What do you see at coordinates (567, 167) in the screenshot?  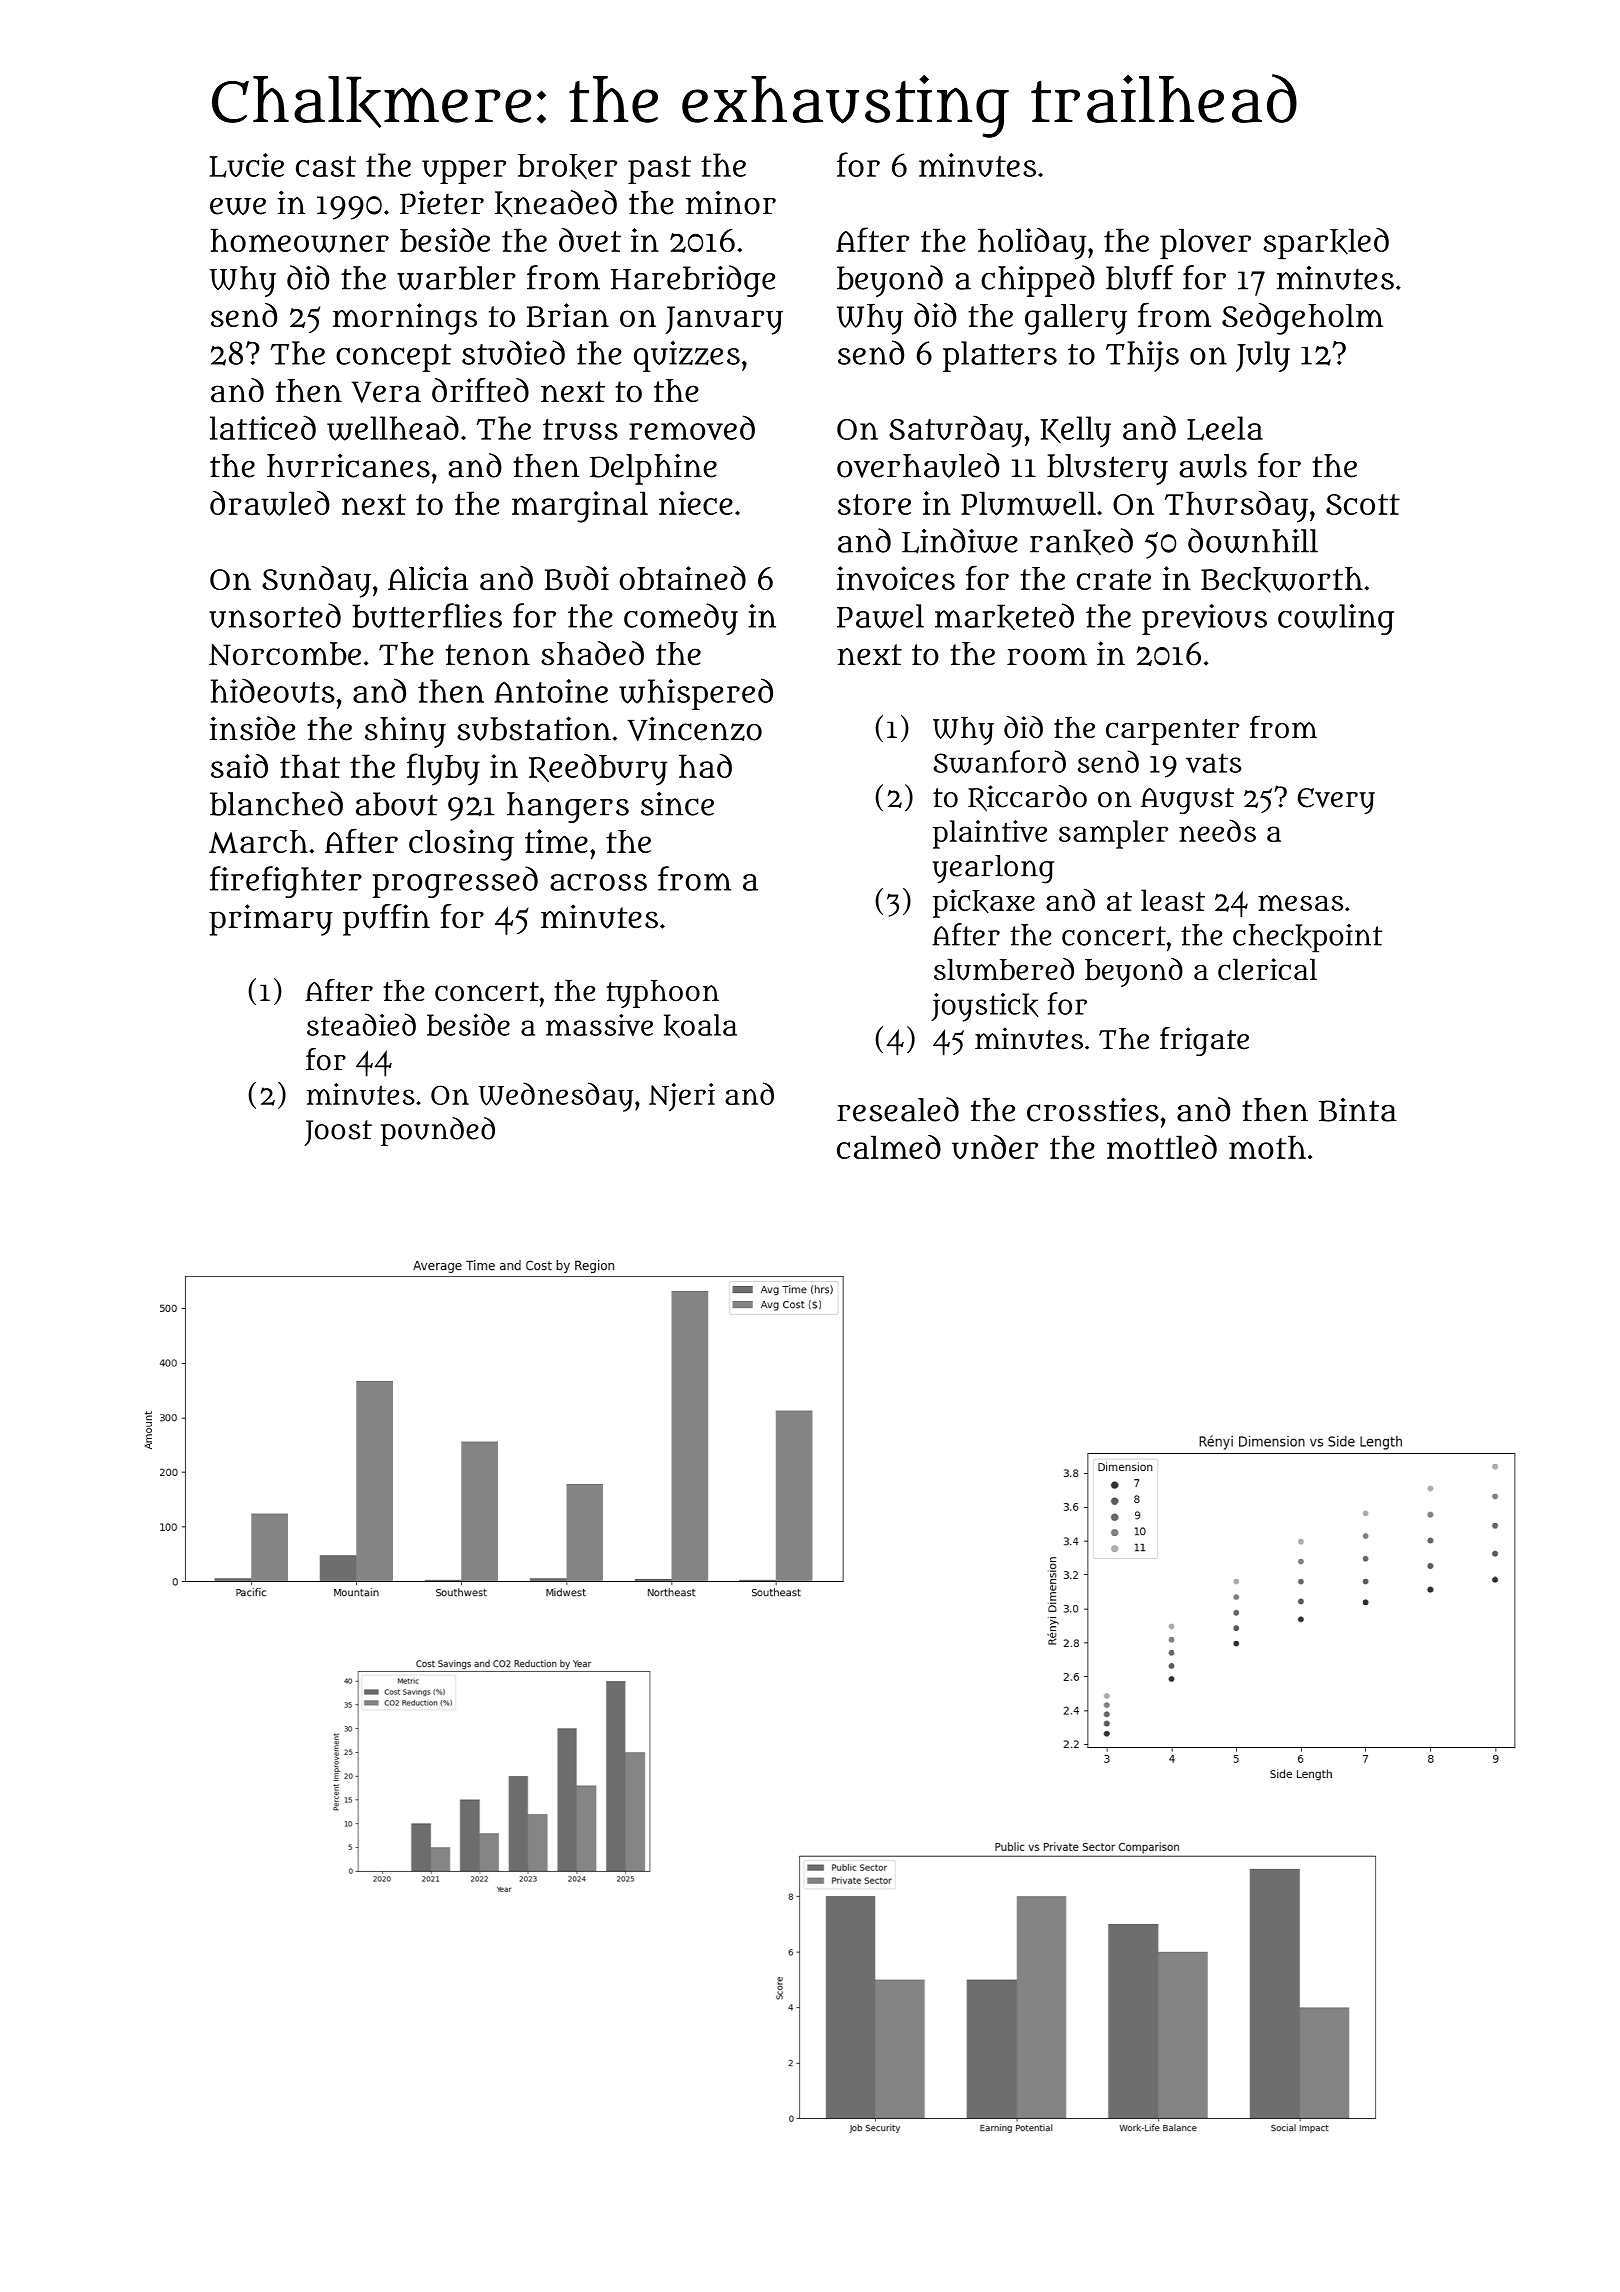 I see `broker` at bounding box center [567, 167].
